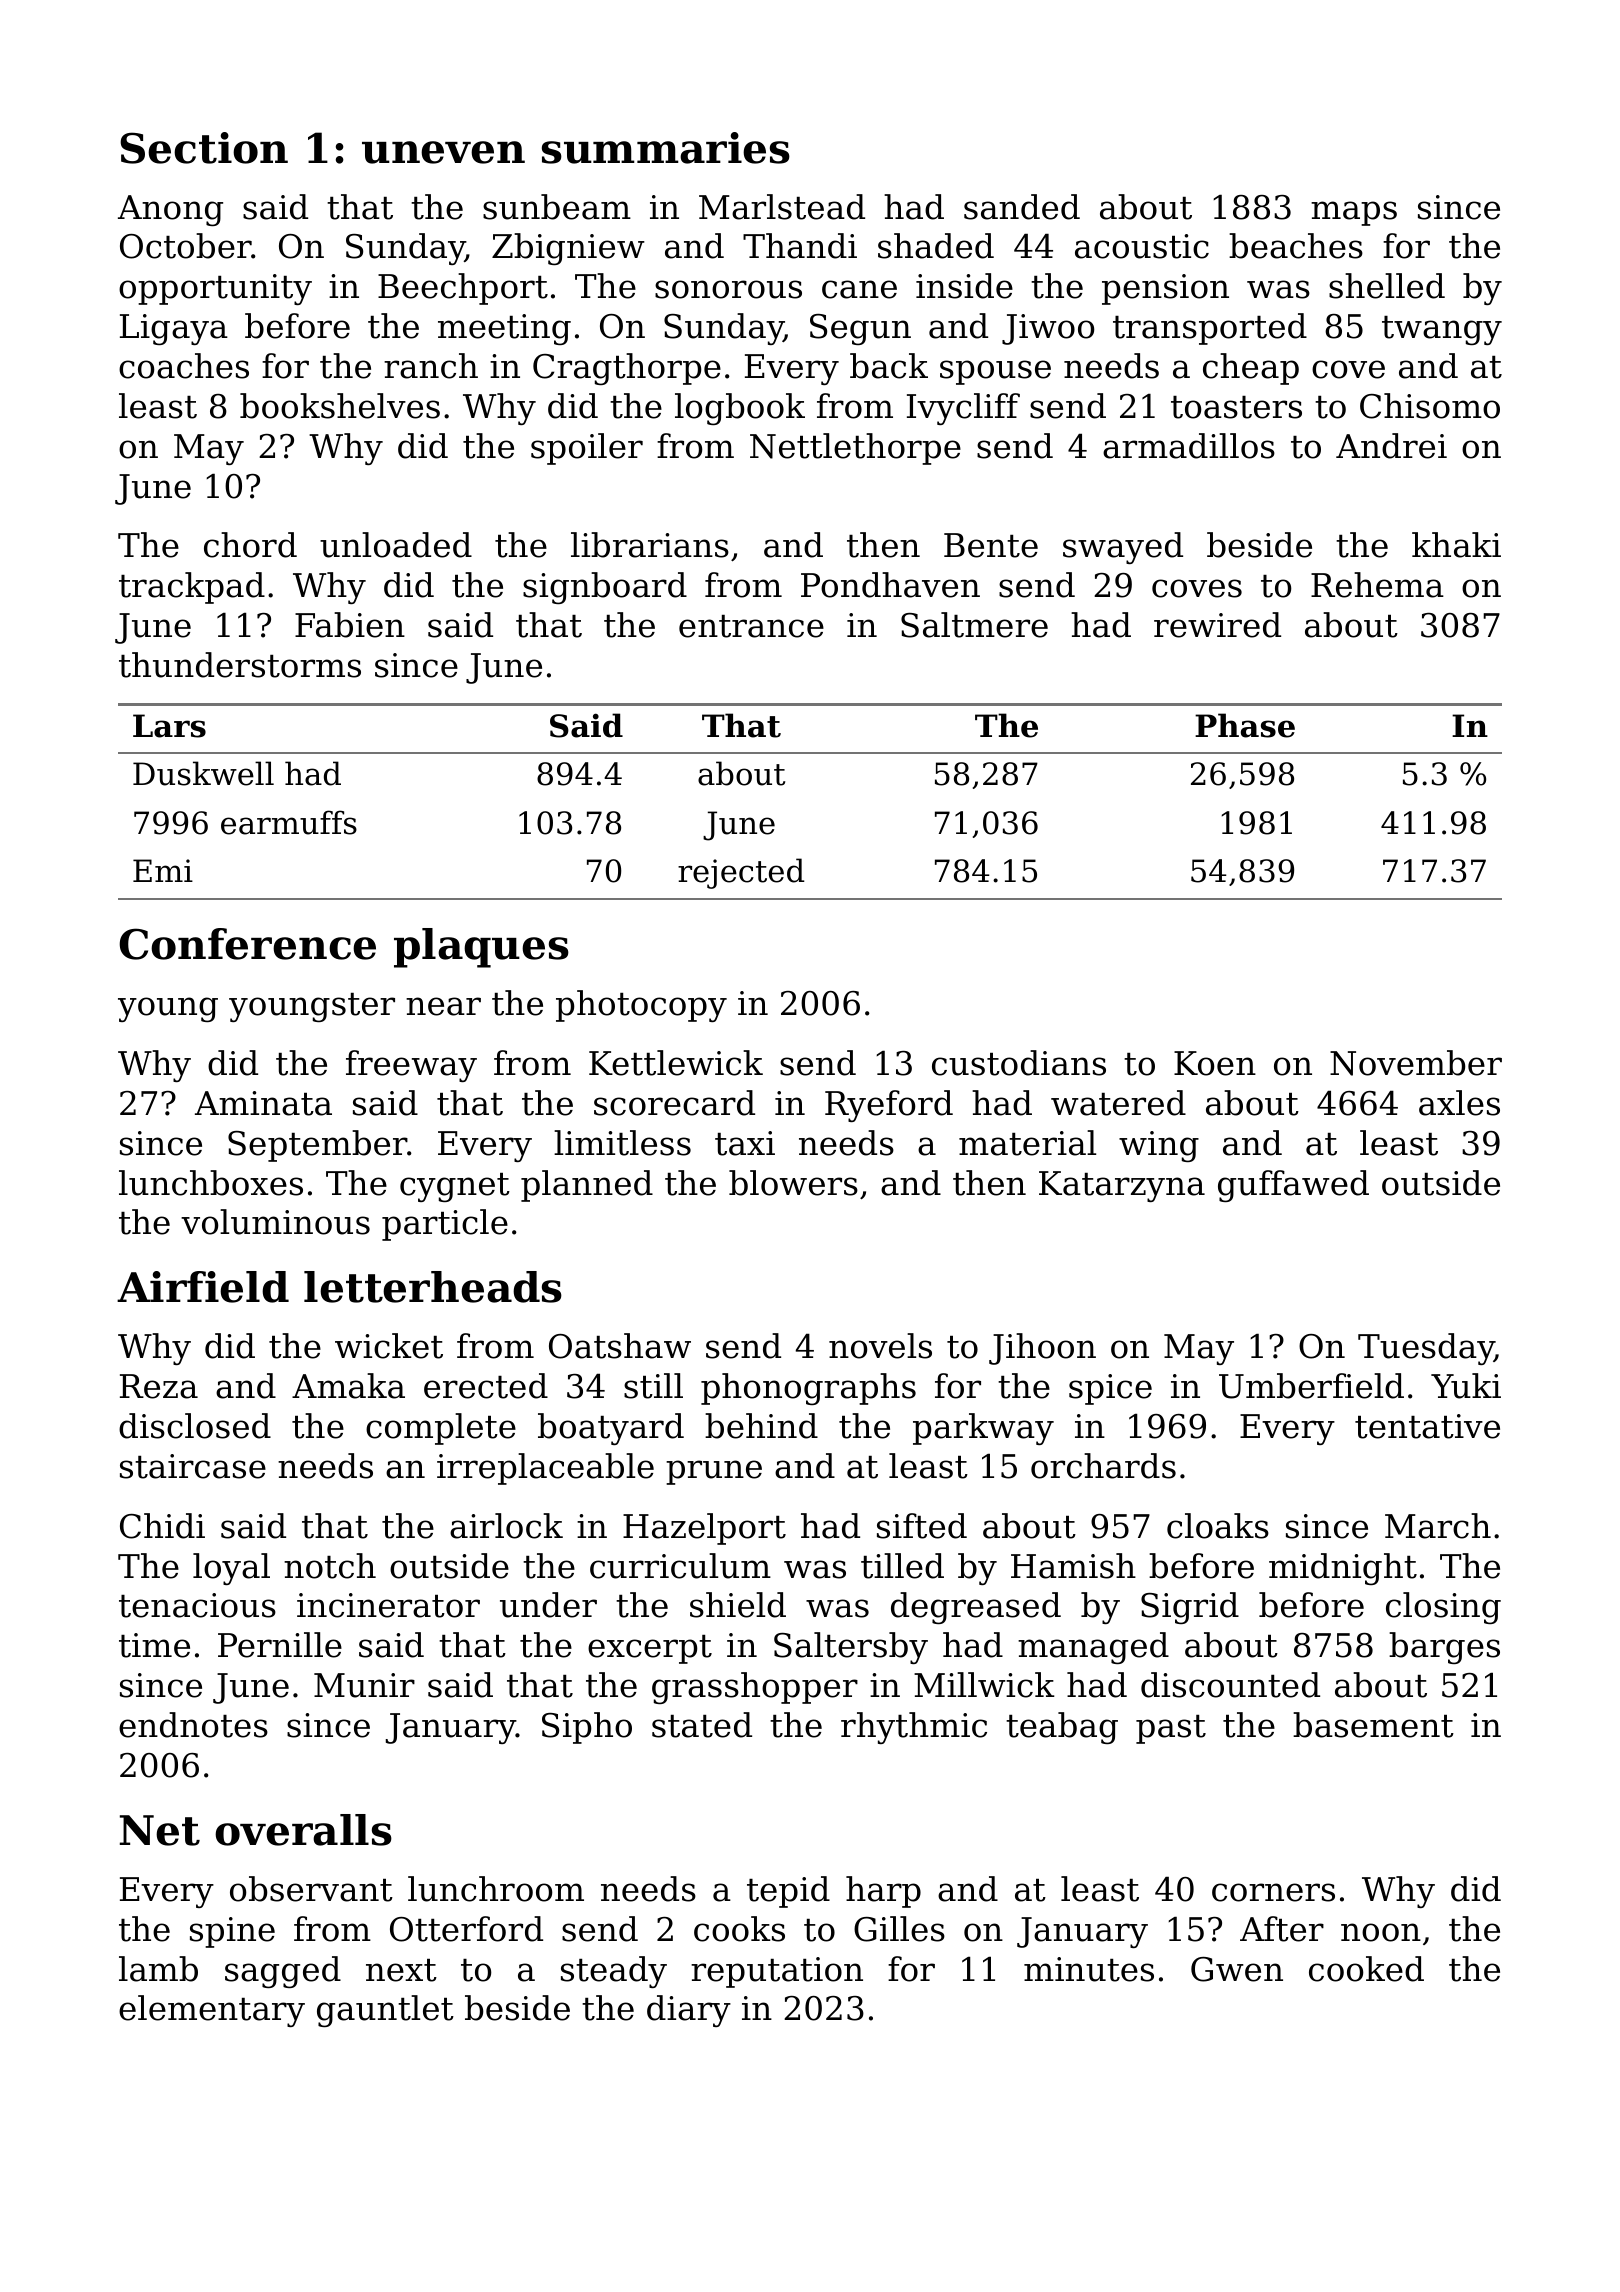 This page has width=1620, height=2292. Describe the element at coordinates (215, 289) in the page. I see `opportunity` at that location.
